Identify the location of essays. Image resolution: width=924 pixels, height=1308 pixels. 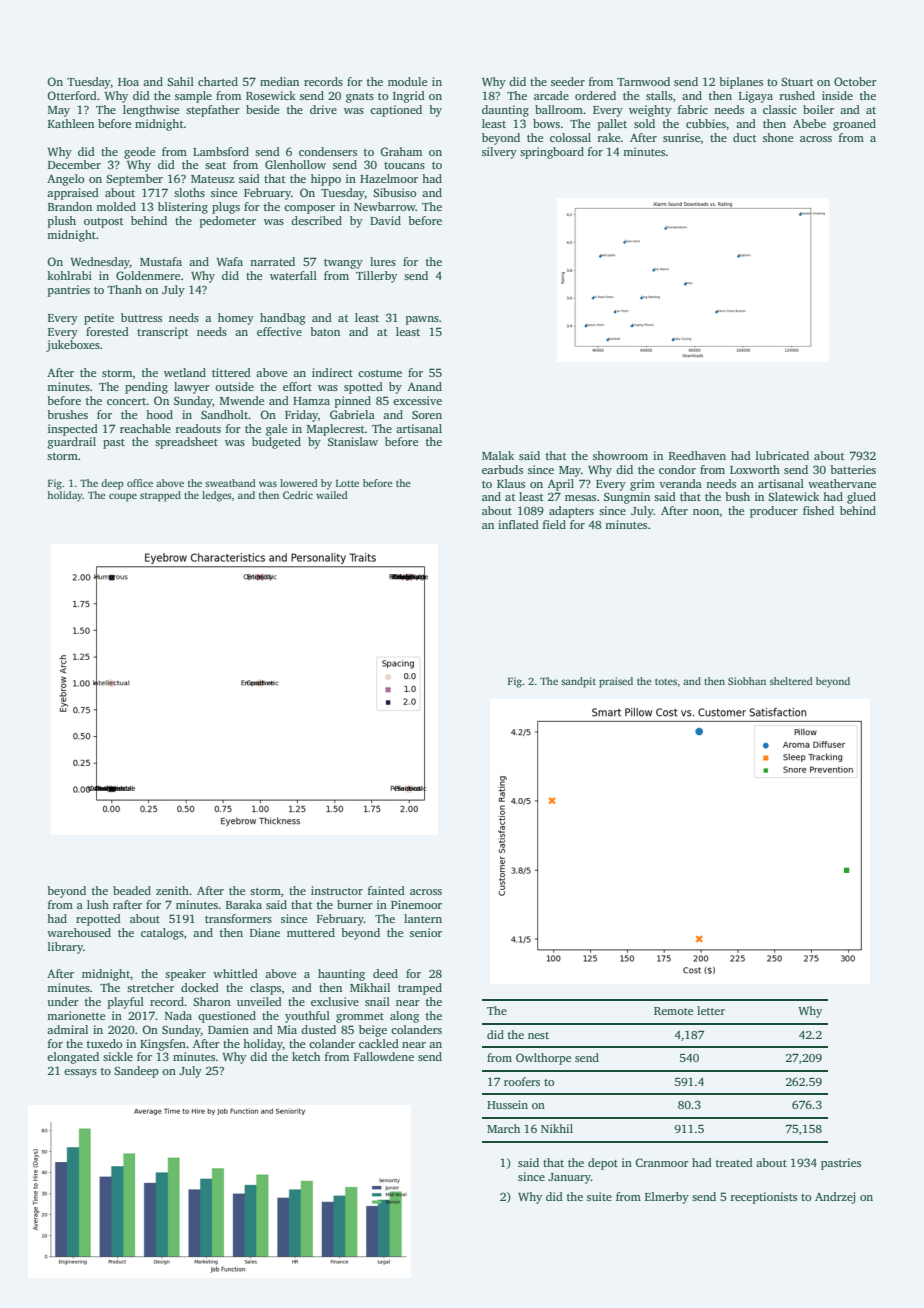
(80, 1073).
